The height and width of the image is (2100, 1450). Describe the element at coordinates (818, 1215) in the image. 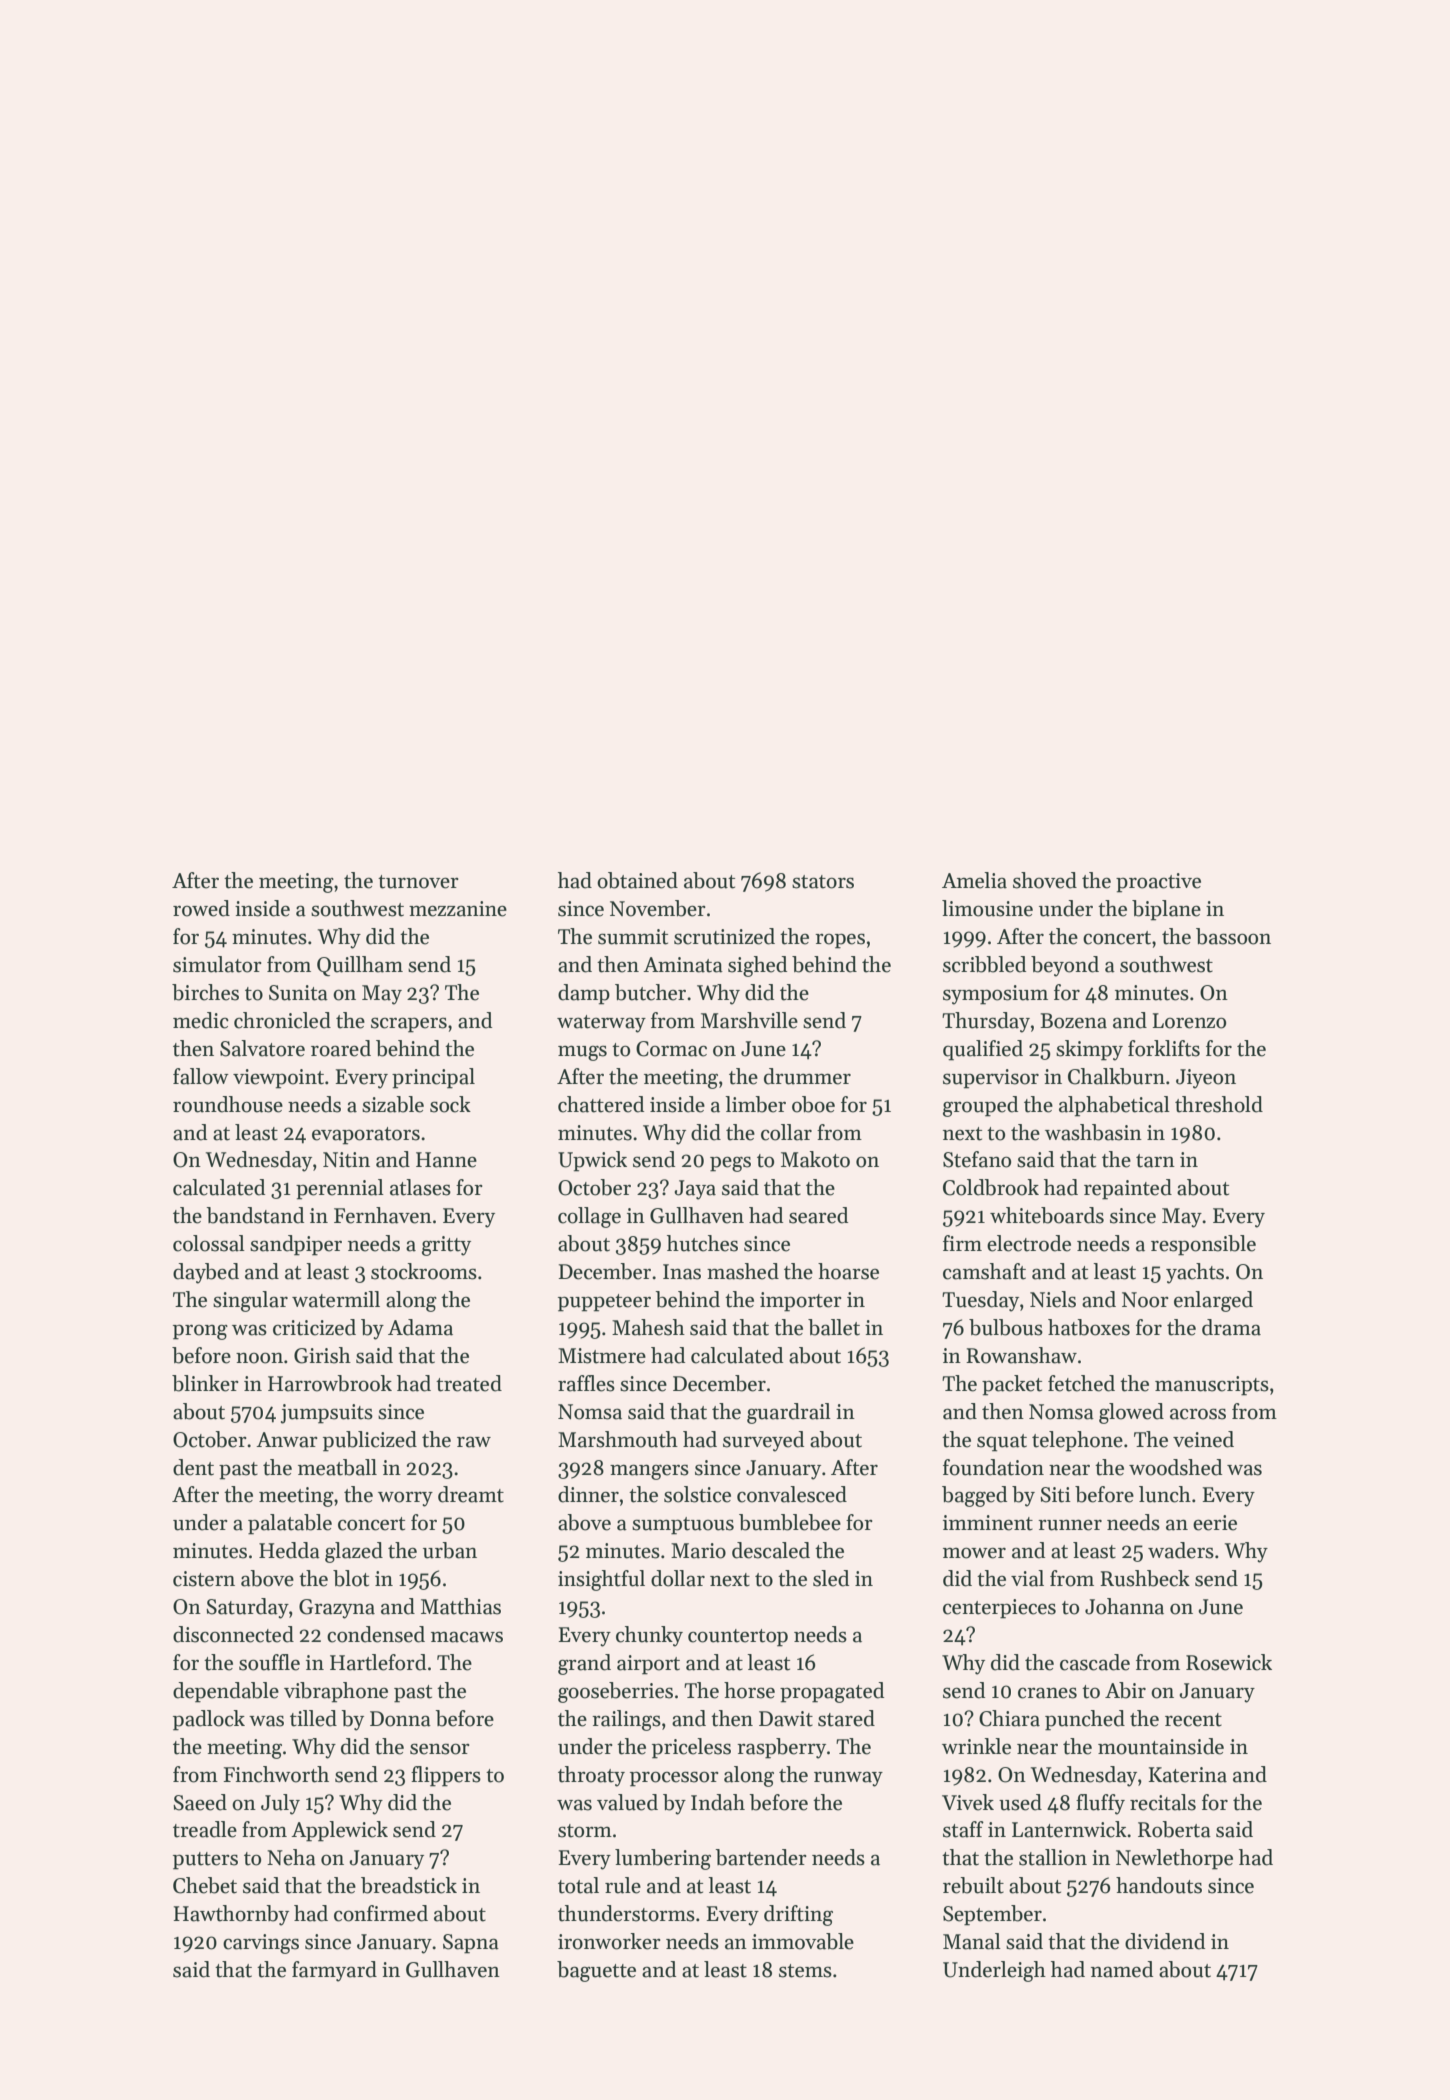

I see `seared` at that location.
